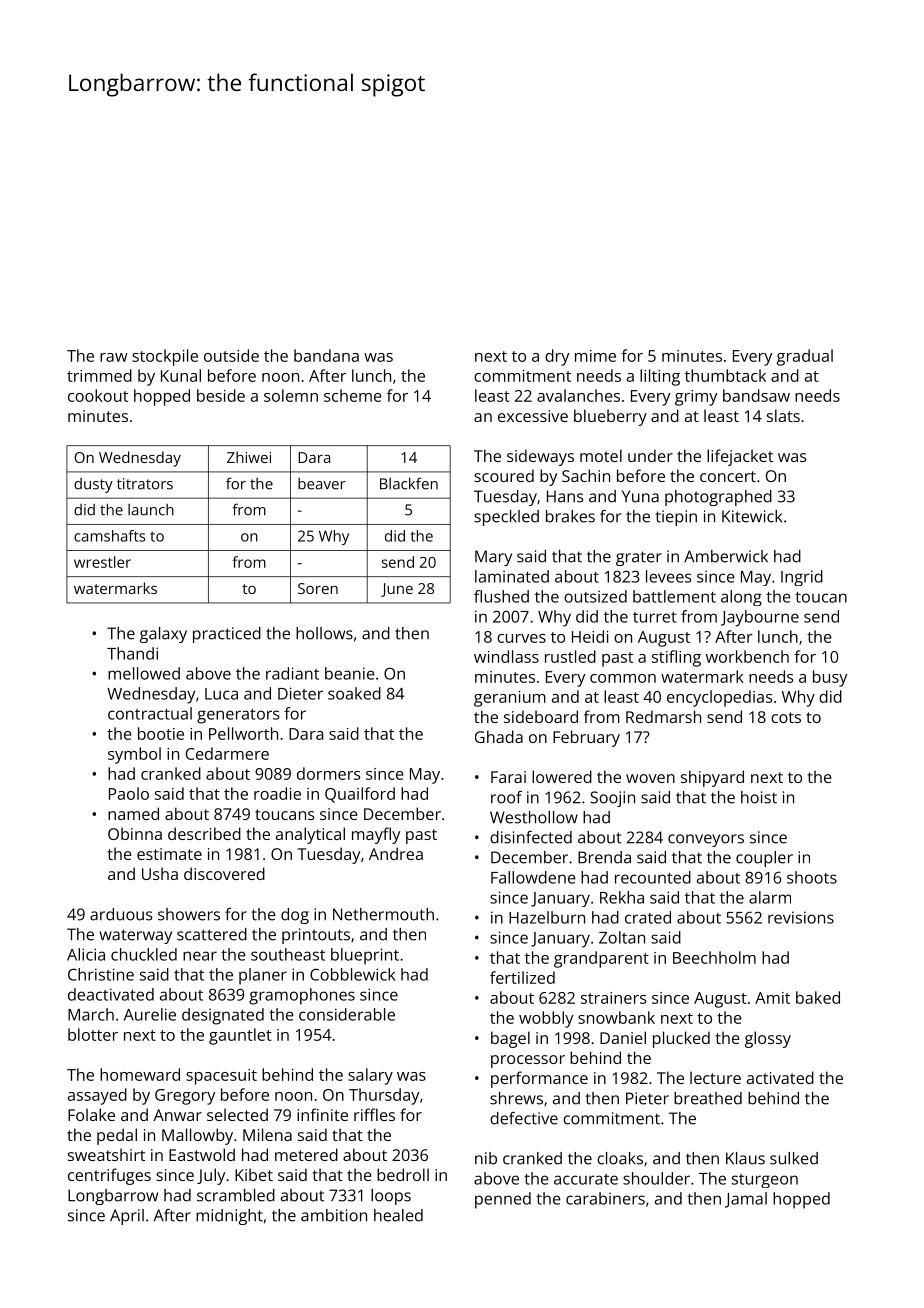  Describe the element at coordinates (802, 578) in the document. I see `Ingrid` at that location.
